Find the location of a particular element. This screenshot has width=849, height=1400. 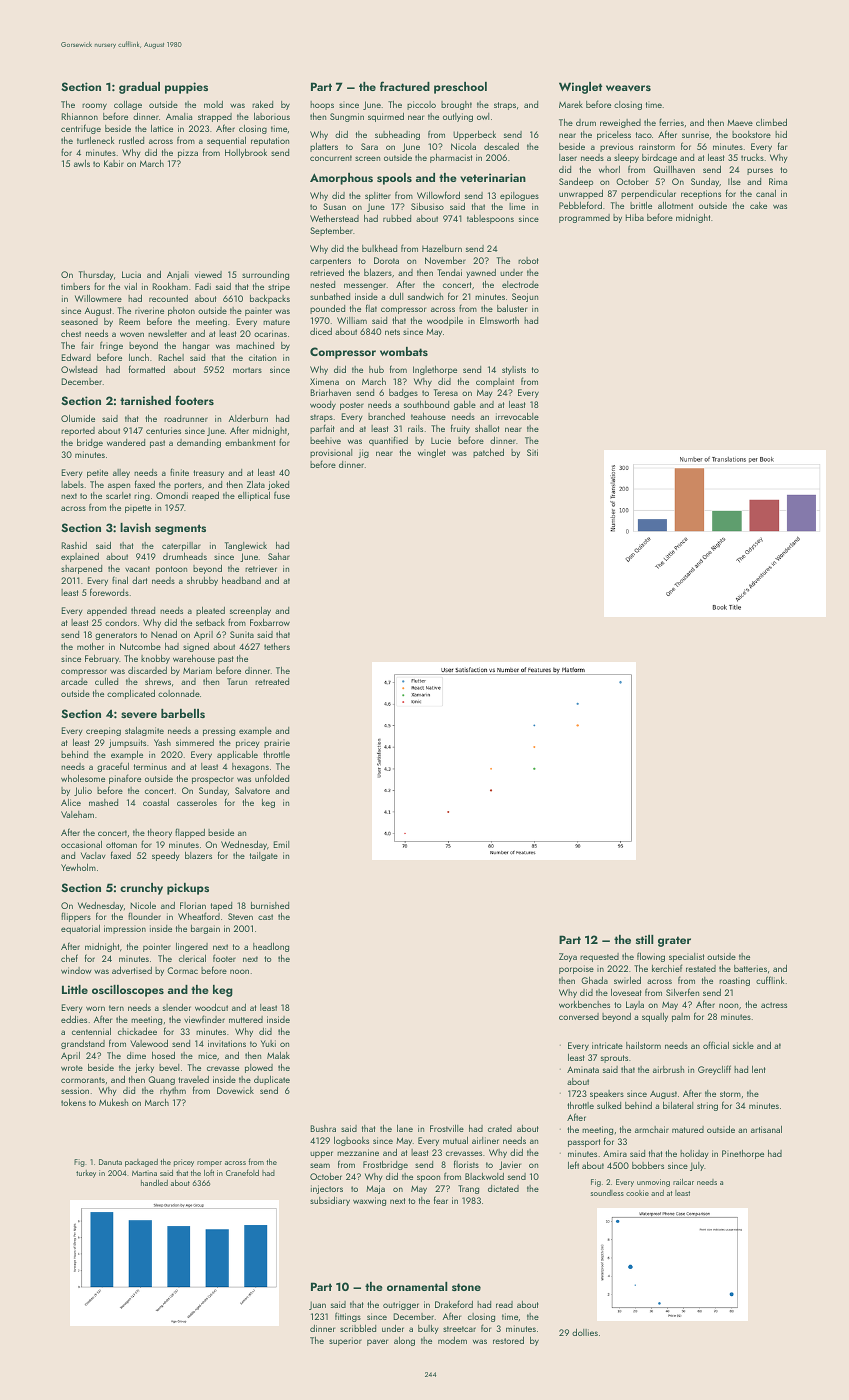

cake is located at coordinates (758, 205).
